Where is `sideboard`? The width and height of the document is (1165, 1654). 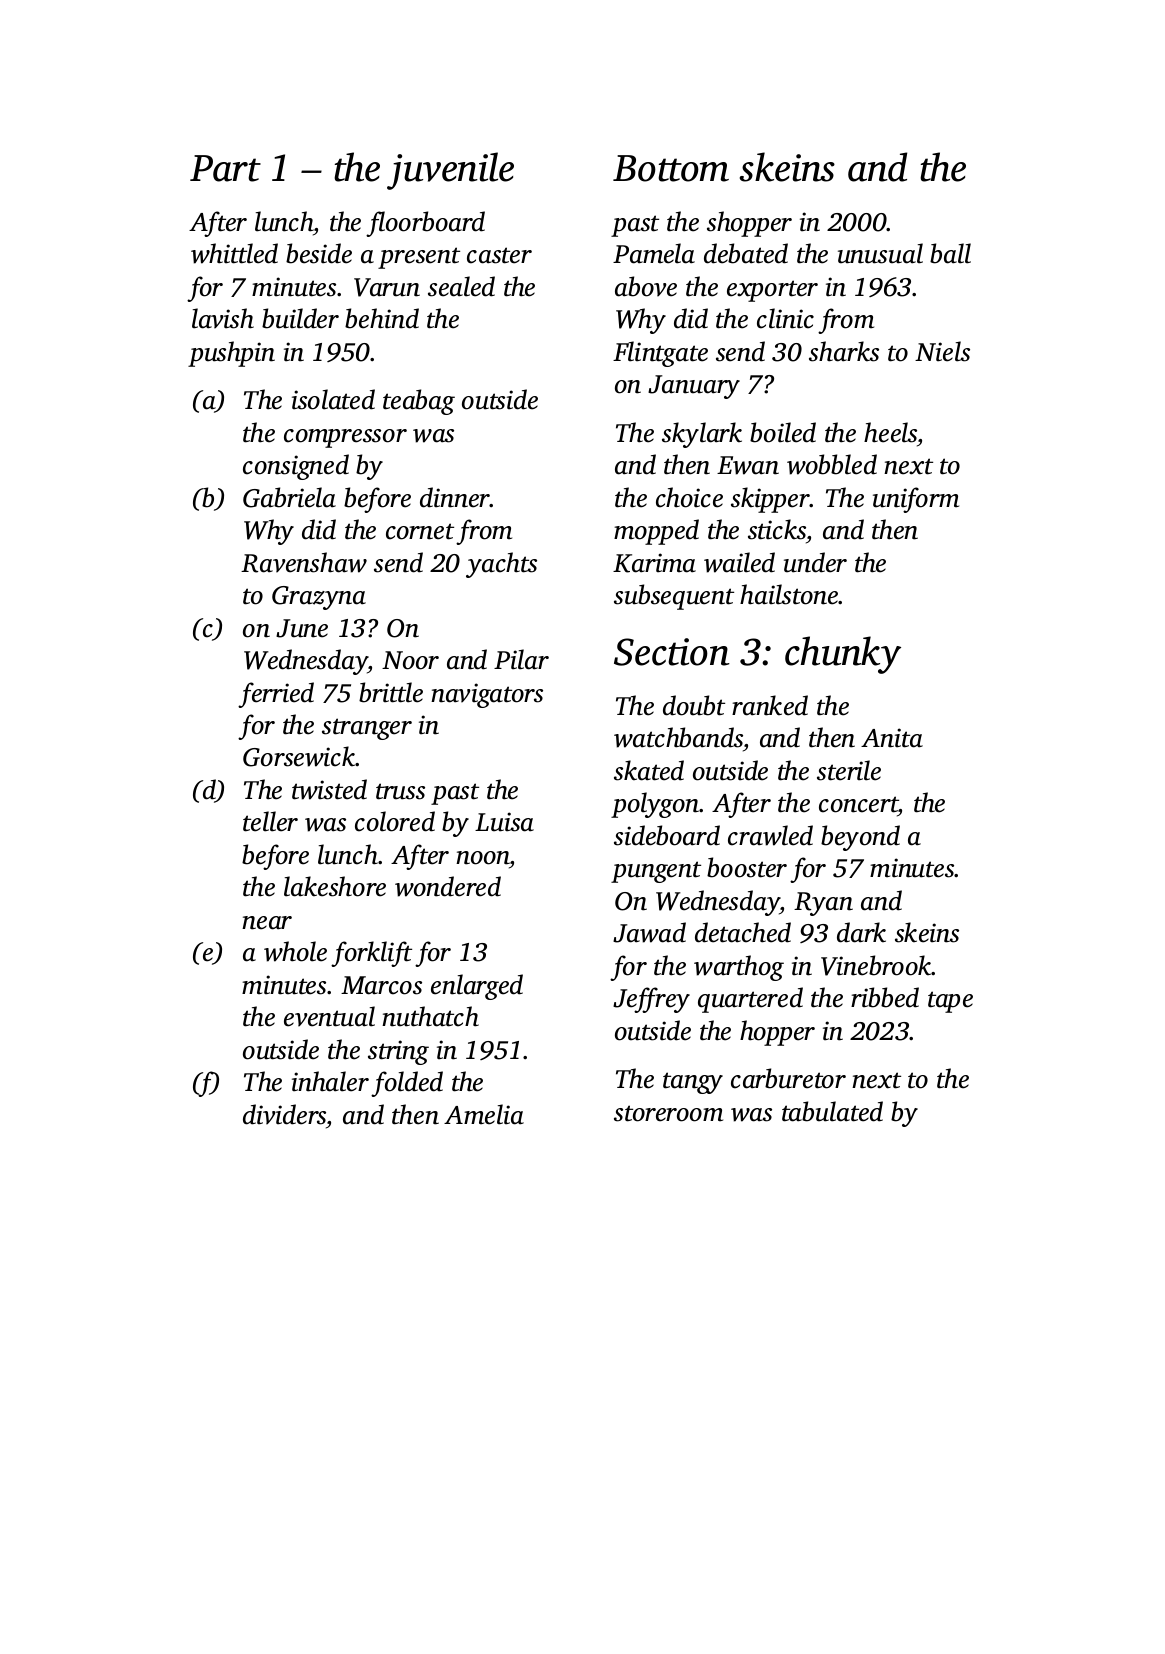 sideboard is located at coordinates (667, 835).
